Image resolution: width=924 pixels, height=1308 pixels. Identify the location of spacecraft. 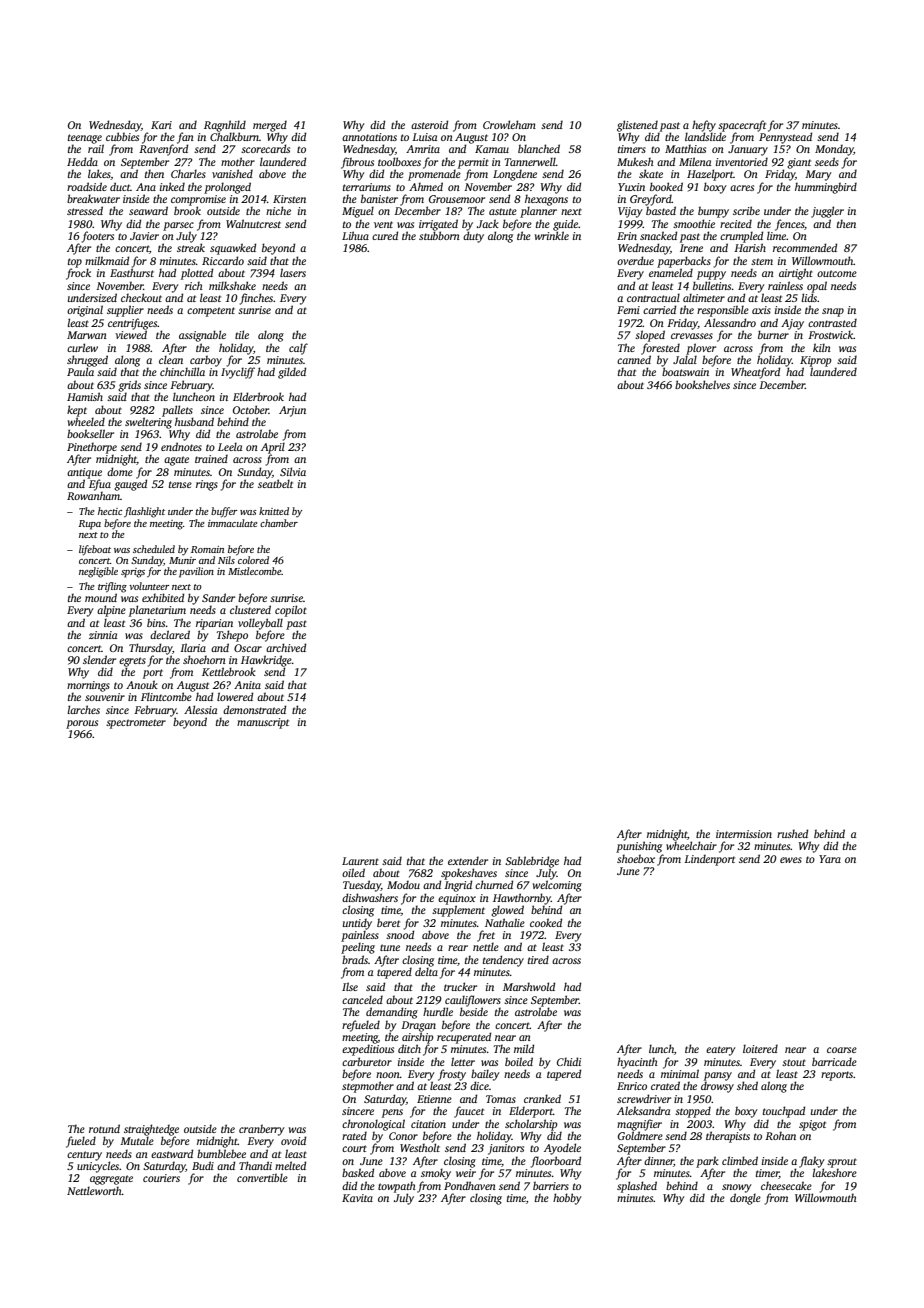
(742, 126).
